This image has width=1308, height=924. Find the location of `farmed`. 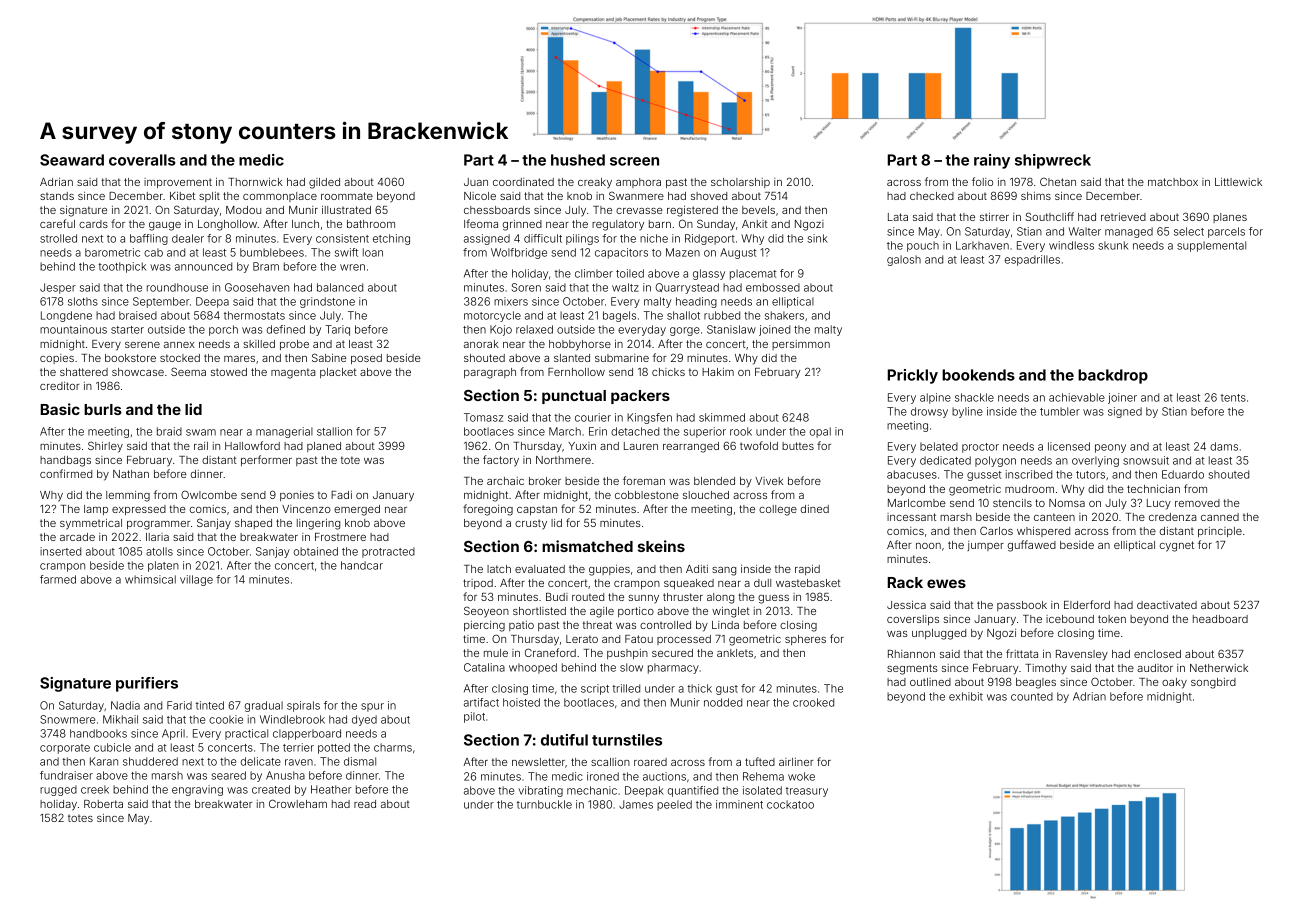

farmed is located at coordinates (58, 579).
